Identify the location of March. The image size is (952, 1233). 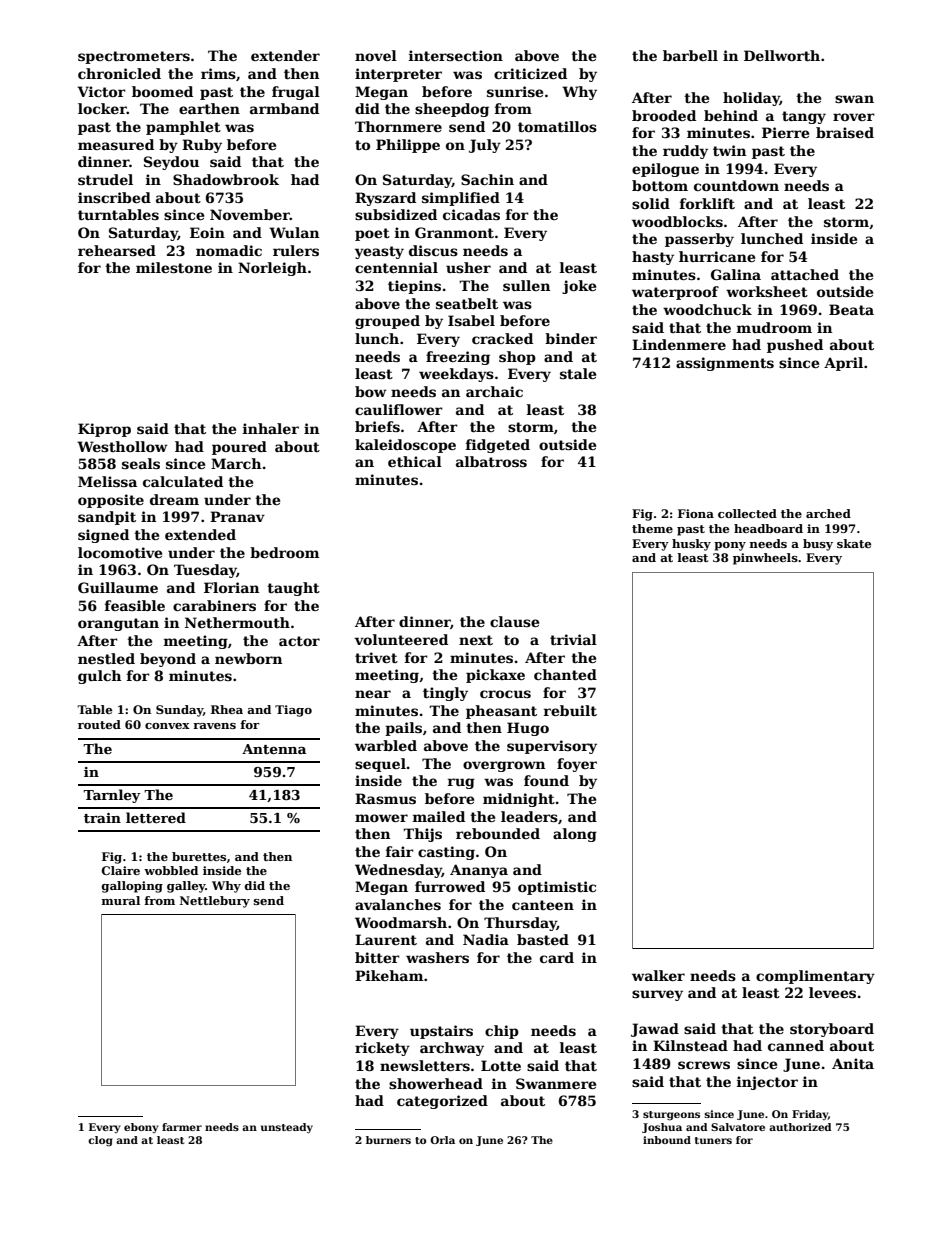
(236, 463).
